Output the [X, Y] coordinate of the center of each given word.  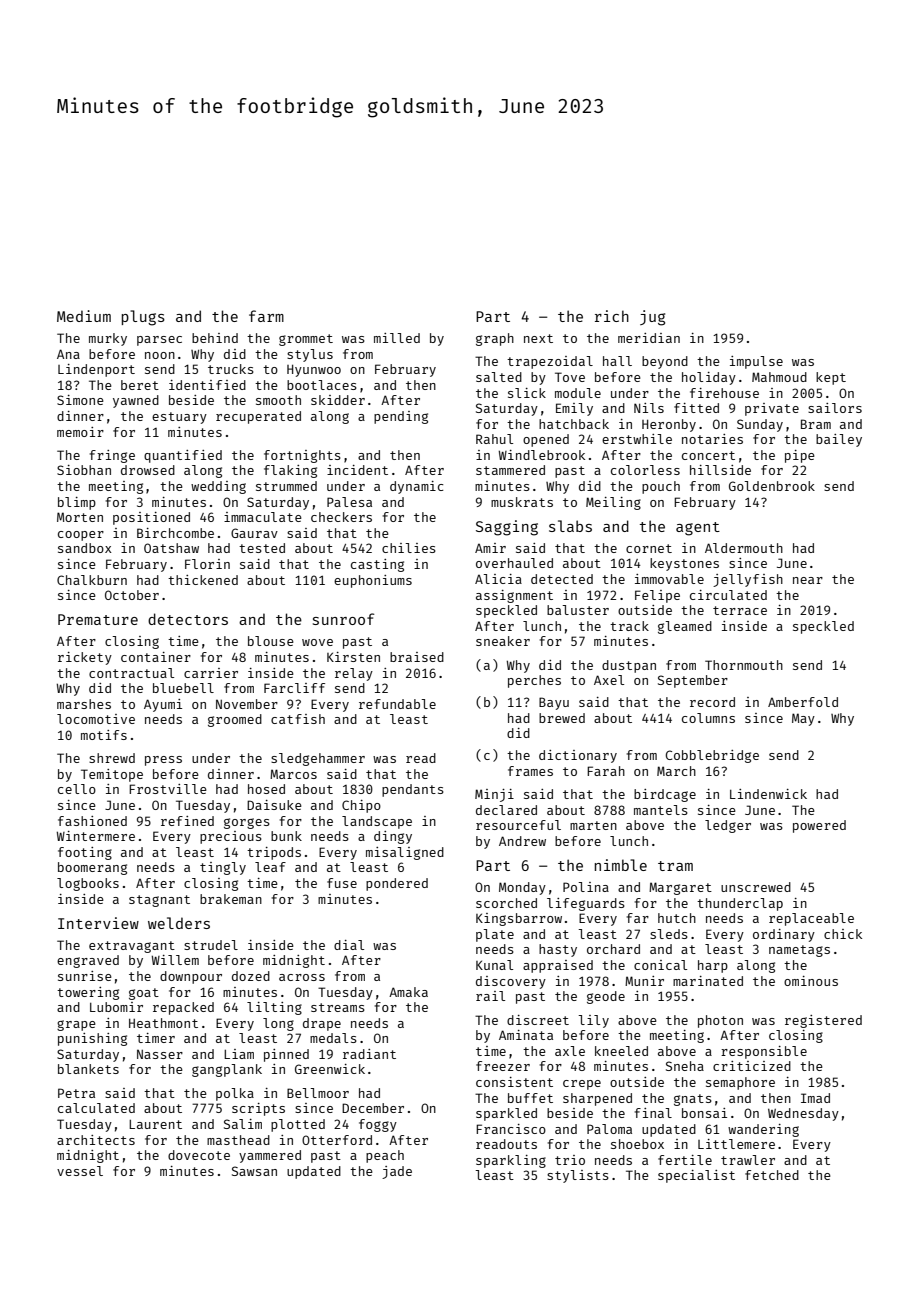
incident [357, 470]
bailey [839, 440]
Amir [490, 548]
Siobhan [84, 470]
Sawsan [254, 1171]
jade [397, 1172]
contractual [131, 673]
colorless [645, 470]
